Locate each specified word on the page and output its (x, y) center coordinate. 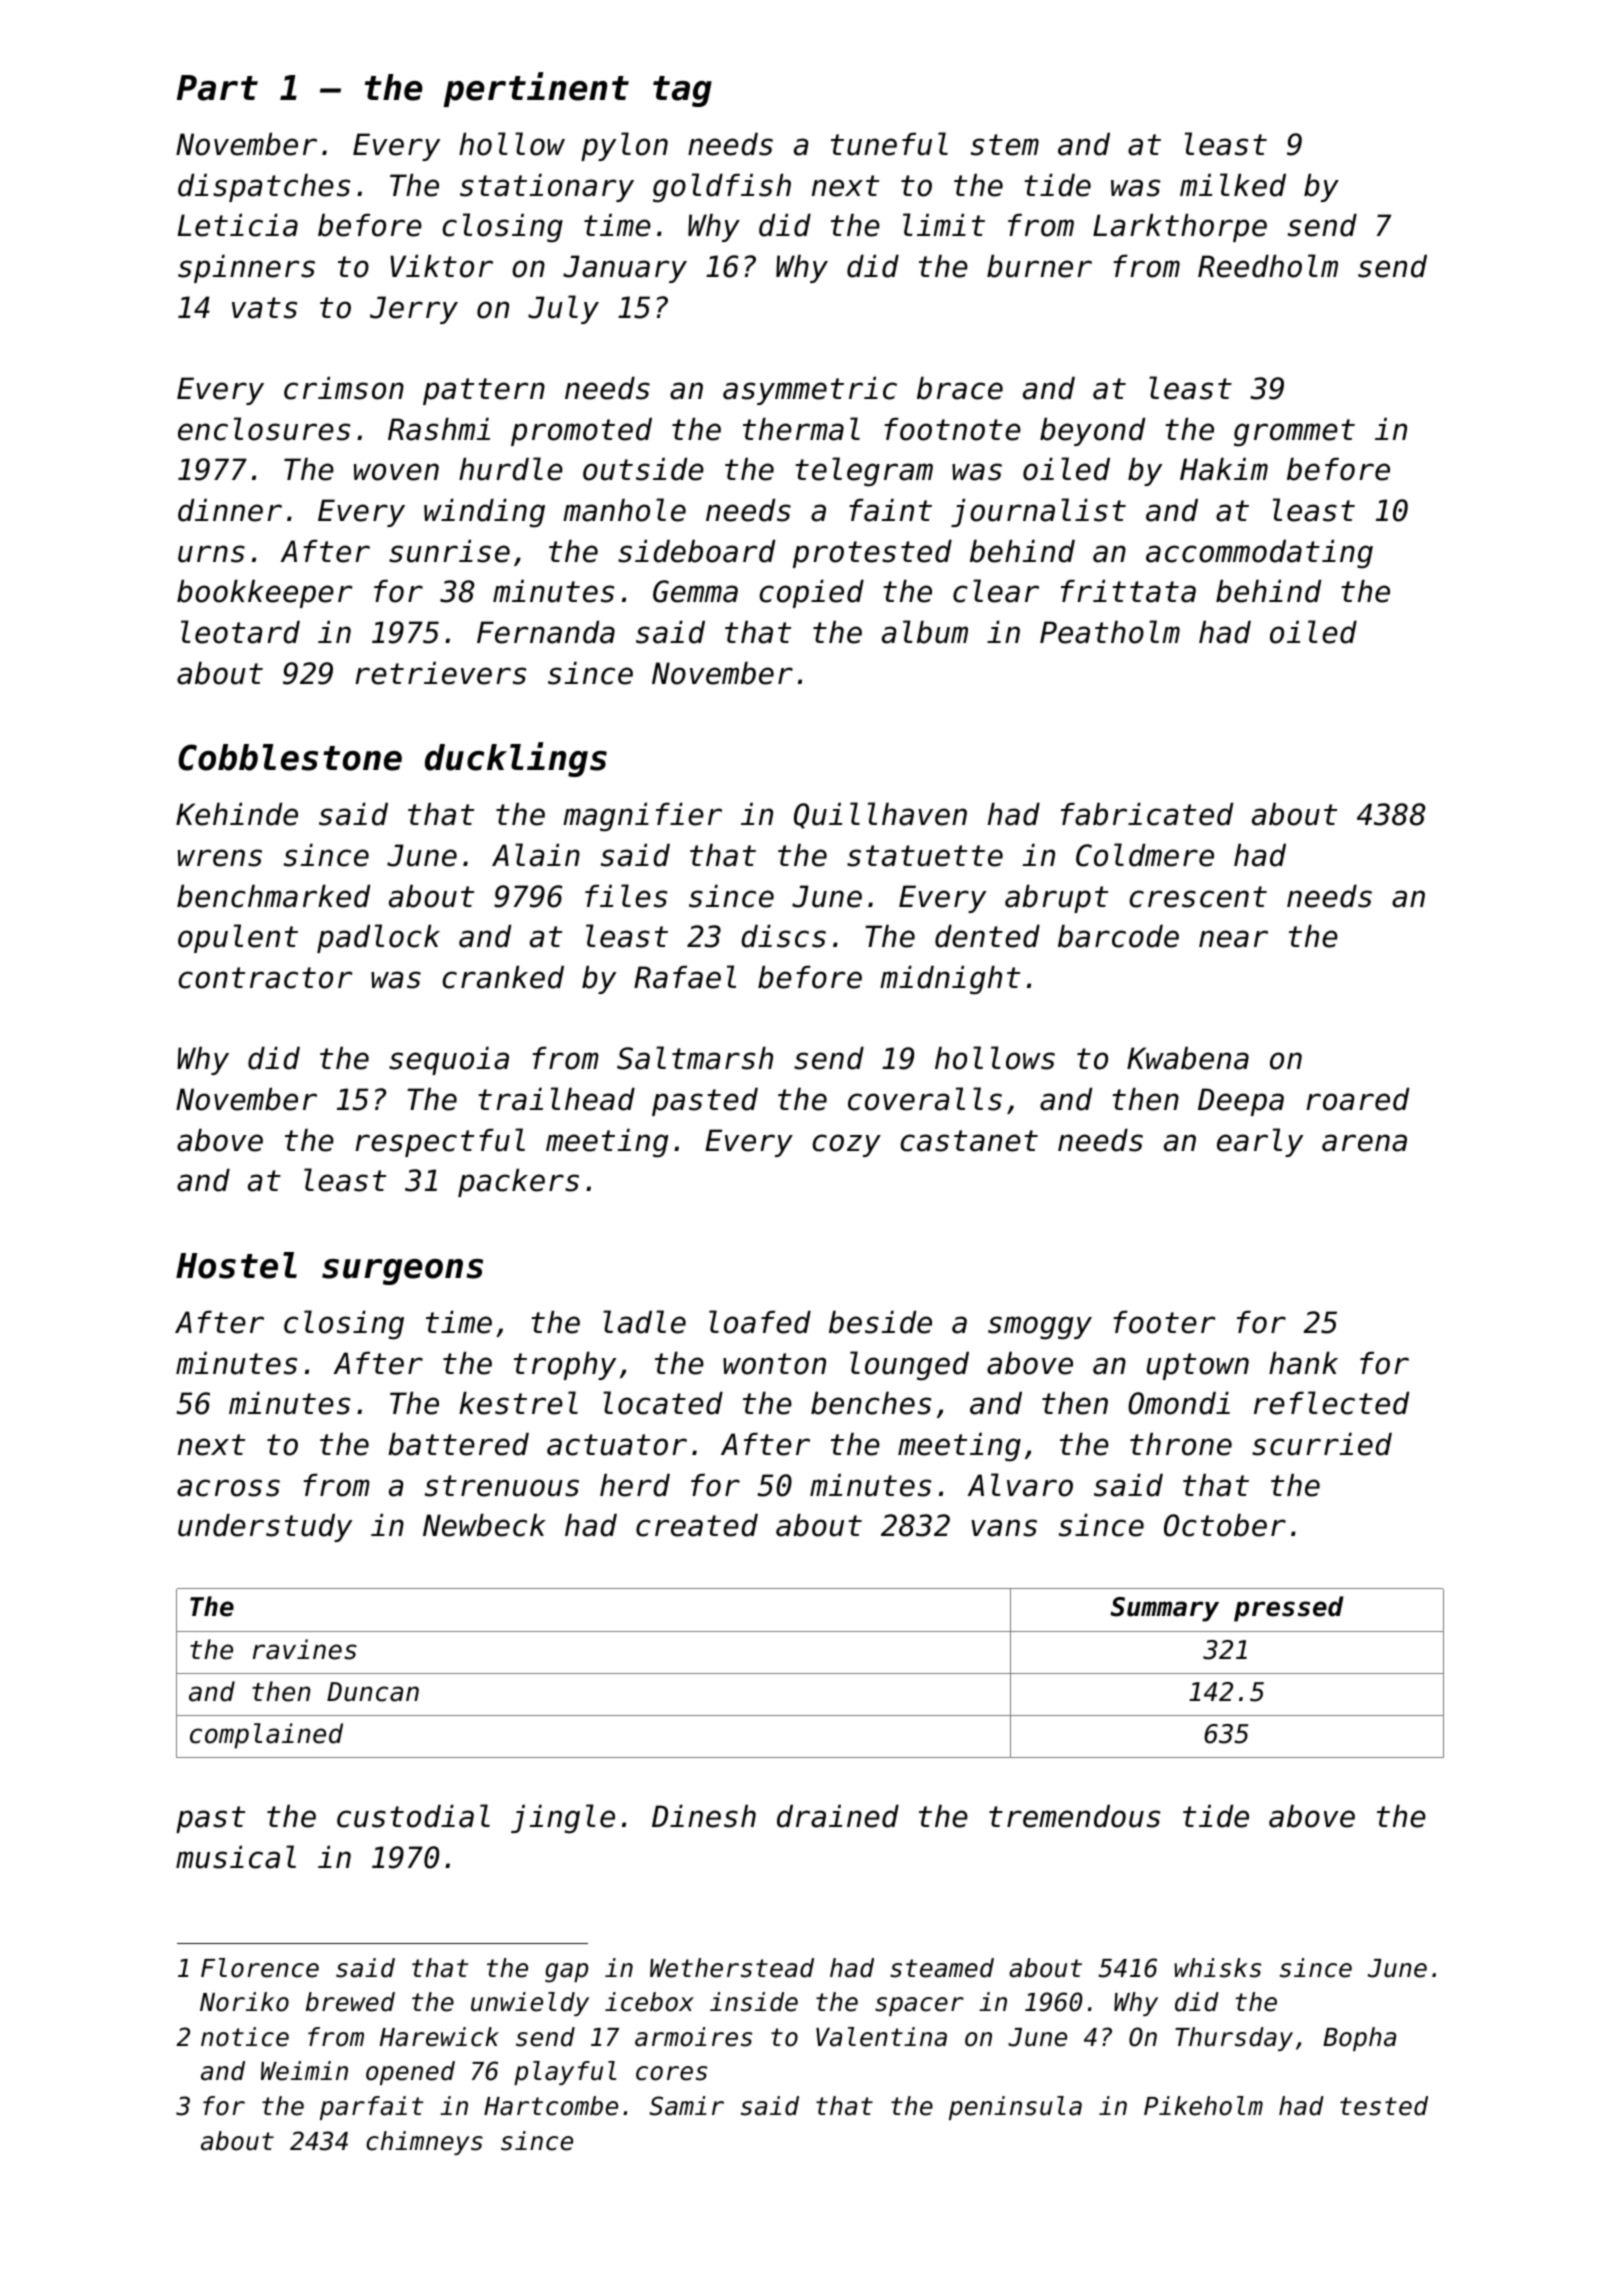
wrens (220, 858)
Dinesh (704, 1816)
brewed (350, 2002)
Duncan (373, 1692)
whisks (1217, 1968)
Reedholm (1268, 266)
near (1233, 939)
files (626, 896)
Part (217, 88)
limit (944, 224)
